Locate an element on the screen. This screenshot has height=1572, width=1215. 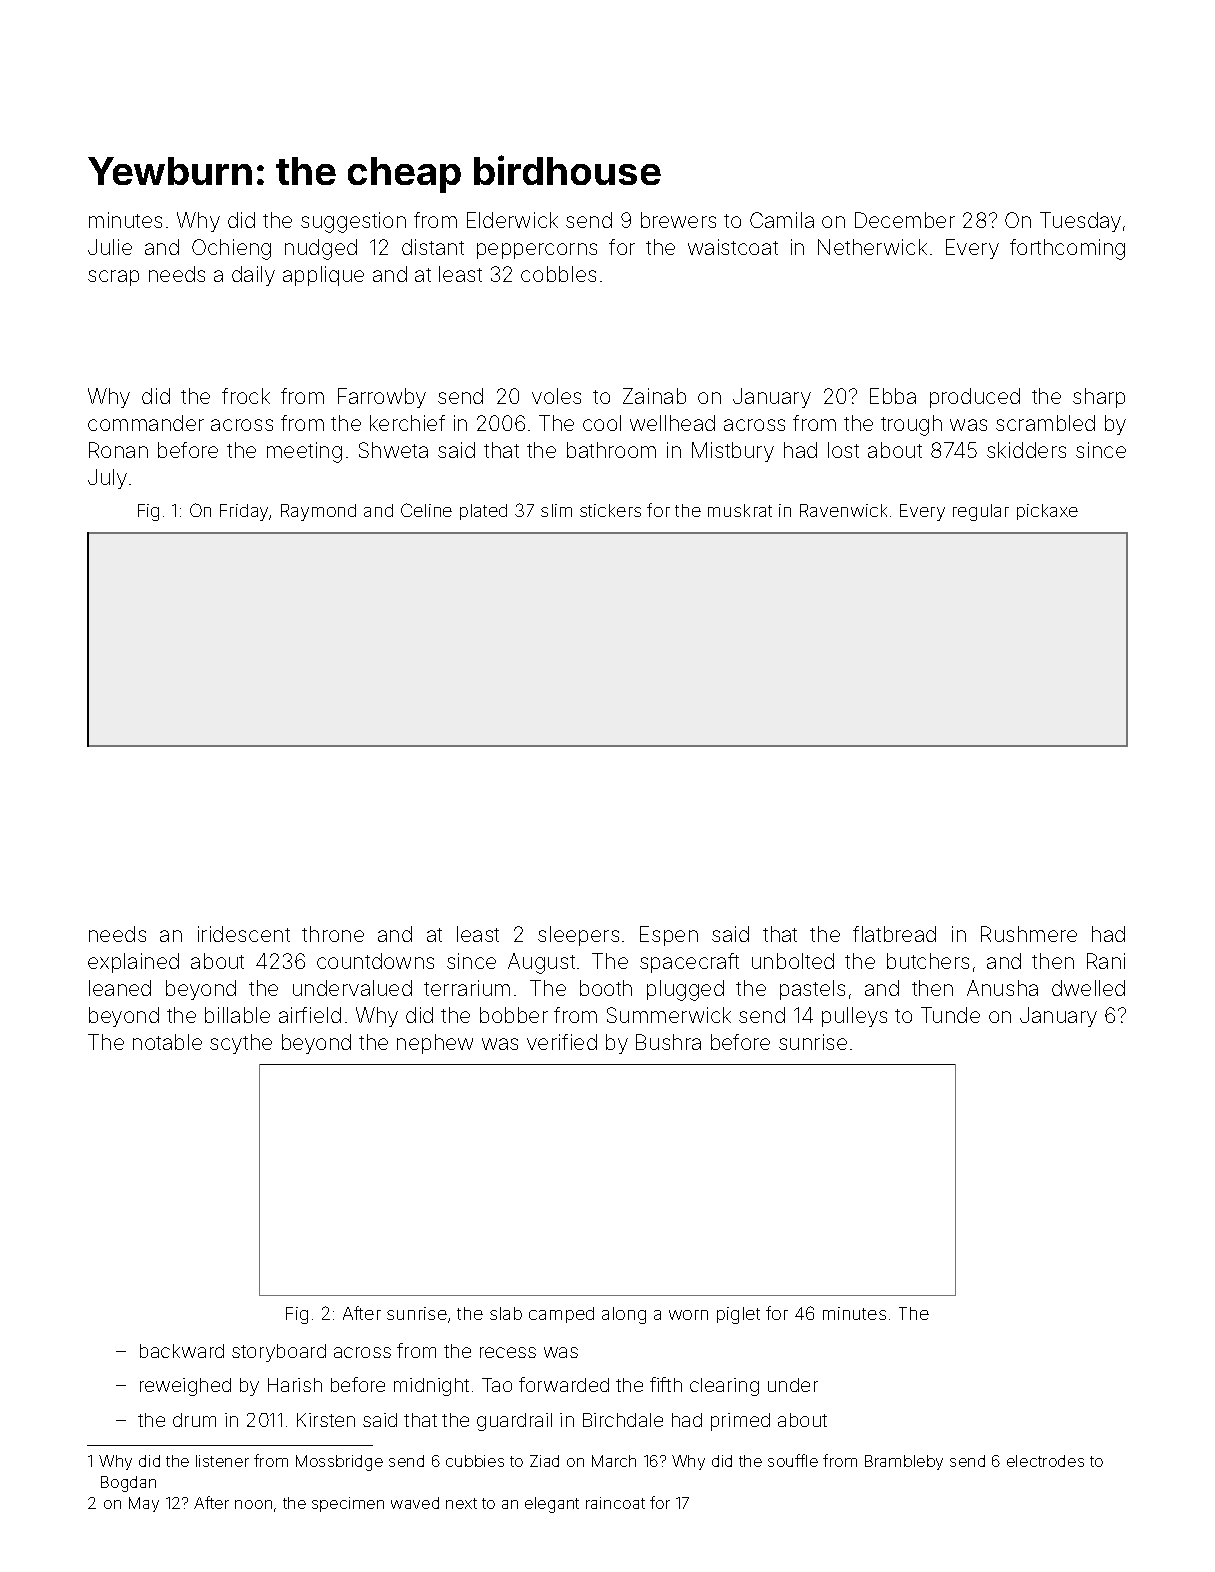
backward is located at coordinates (182, 1351).
